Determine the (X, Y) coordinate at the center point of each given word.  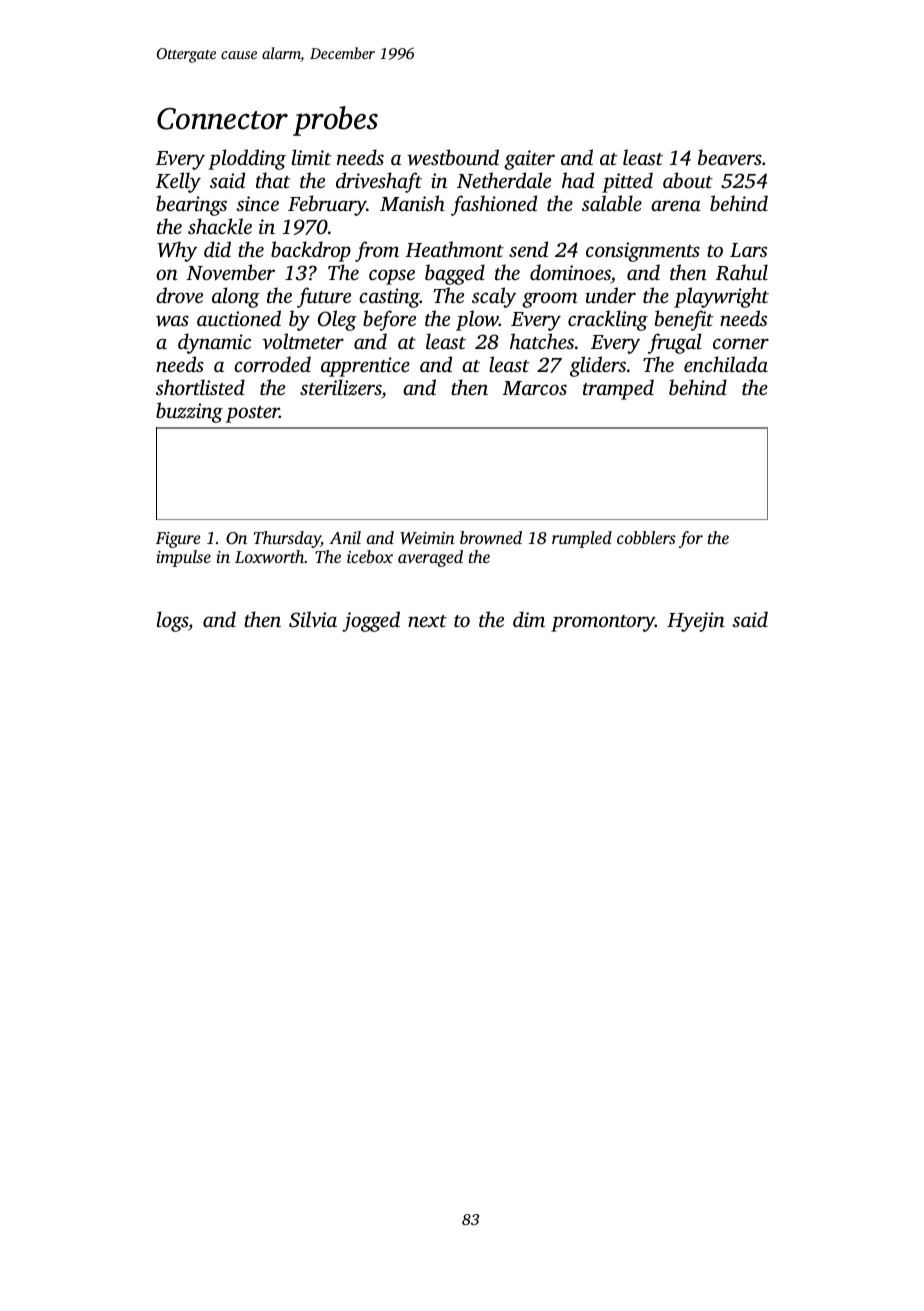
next (427, 621)
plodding (247, 159)
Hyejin (696, 622)
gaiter (529, 160)
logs (172, 621)
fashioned (494, 205)
